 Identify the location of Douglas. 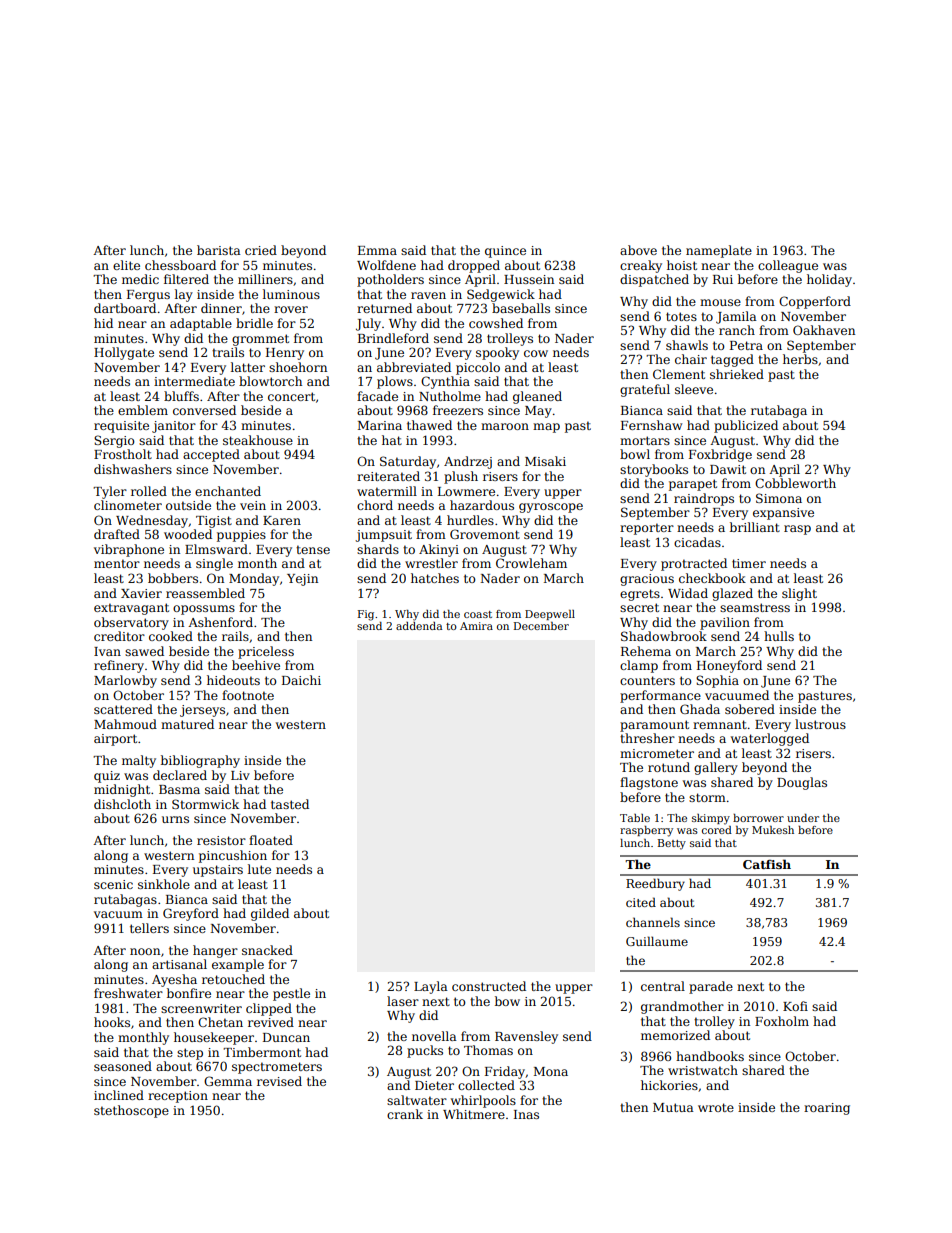
(802, 783).
